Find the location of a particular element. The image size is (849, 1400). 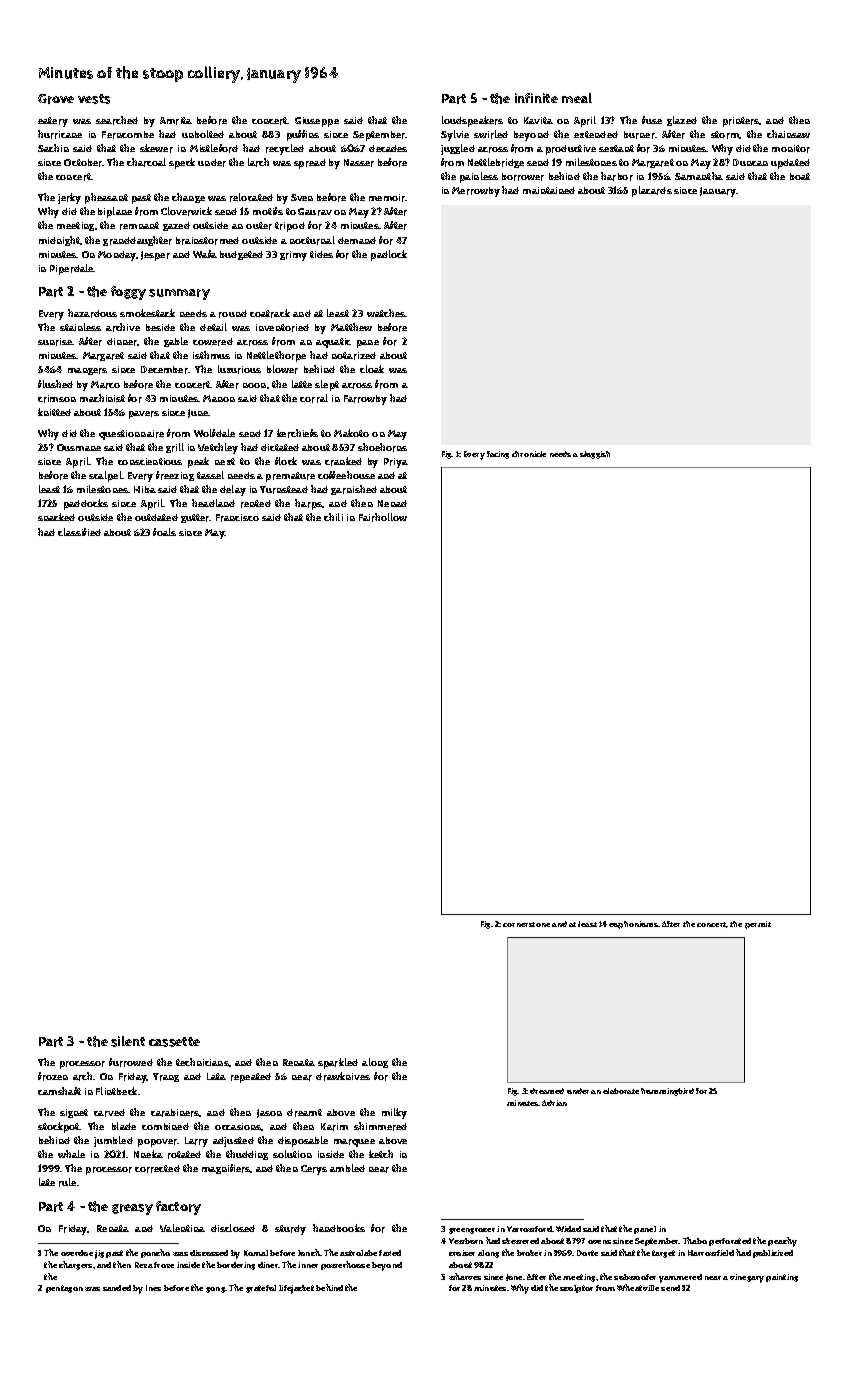

jerky is located at coordinates (69, 198).
